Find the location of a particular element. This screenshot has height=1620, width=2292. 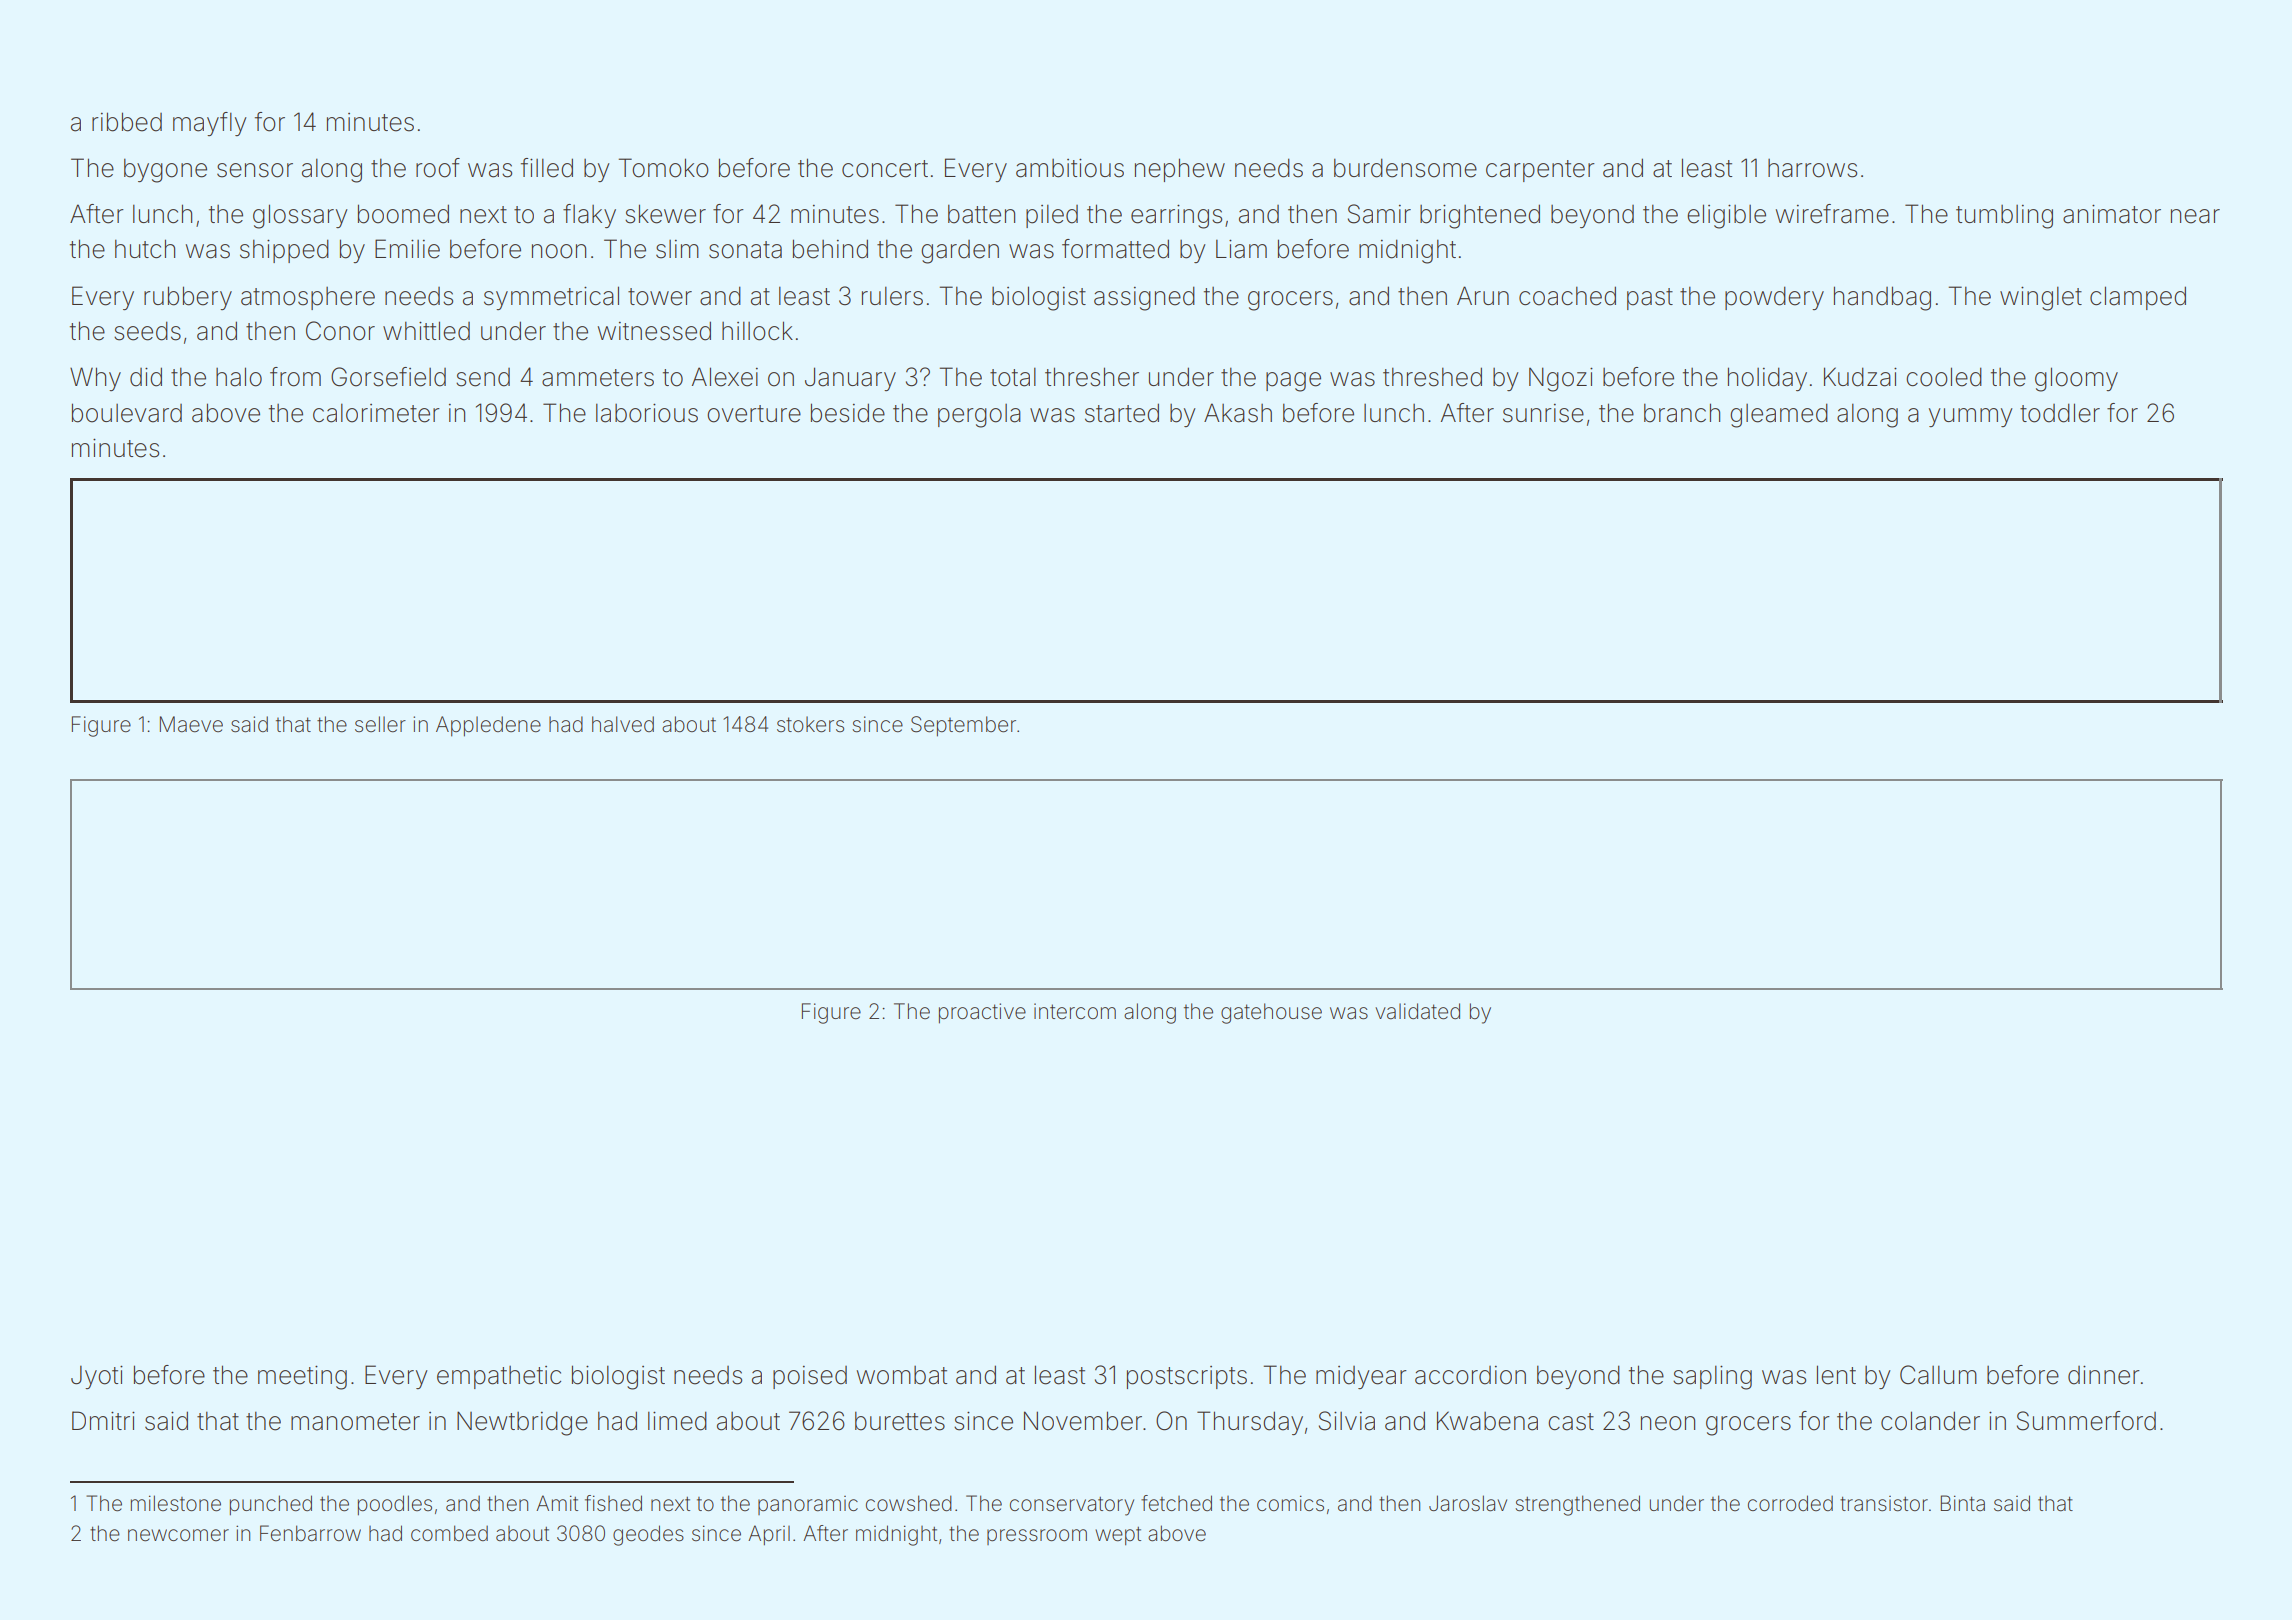

gatehouse is located at coordinates (1271, 1013).
